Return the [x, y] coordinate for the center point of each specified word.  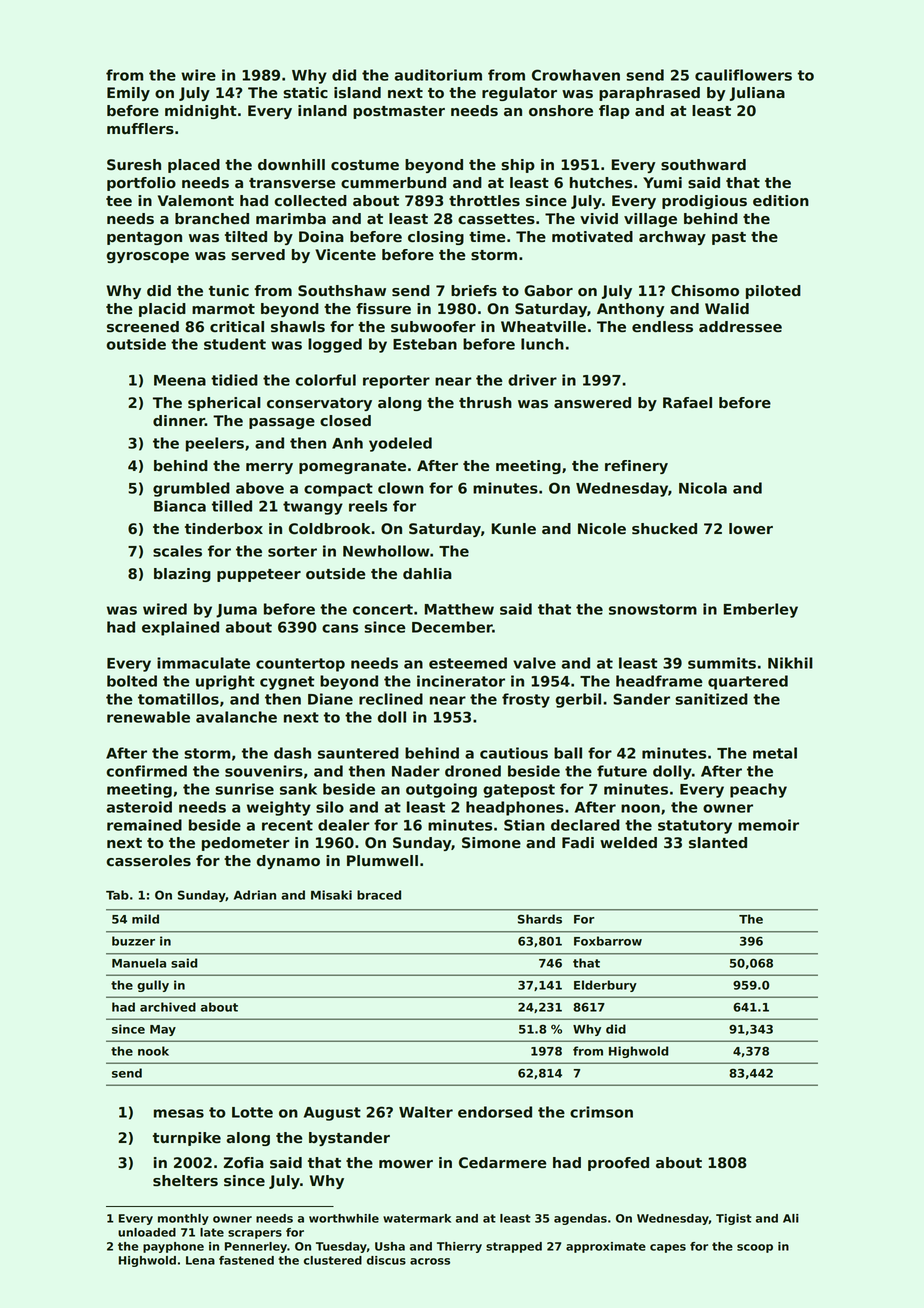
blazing [182, 575]
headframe [659, 681]
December [452, 627]
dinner [179, 421]
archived [168, 1007]
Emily [128, 94]
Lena [200, 1260]
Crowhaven [576, 75]
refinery [636, 467]
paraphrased [649, 94]
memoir [768, 825]
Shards [540, 919]
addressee [740, 327]
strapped [514, 1247]
